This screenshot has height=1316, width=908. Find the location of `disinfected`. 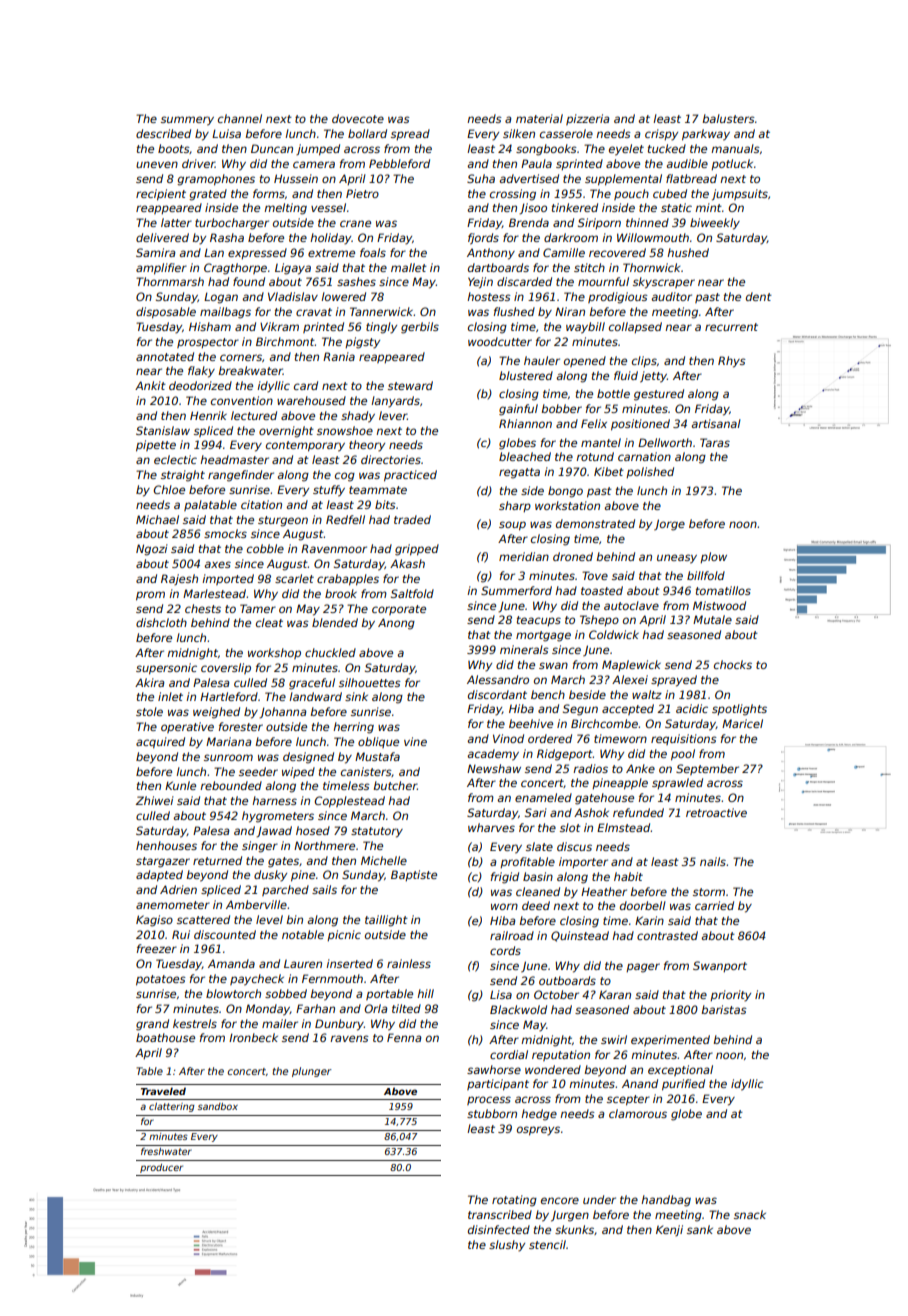

disinfected is located at coordinates (499, 1229).
